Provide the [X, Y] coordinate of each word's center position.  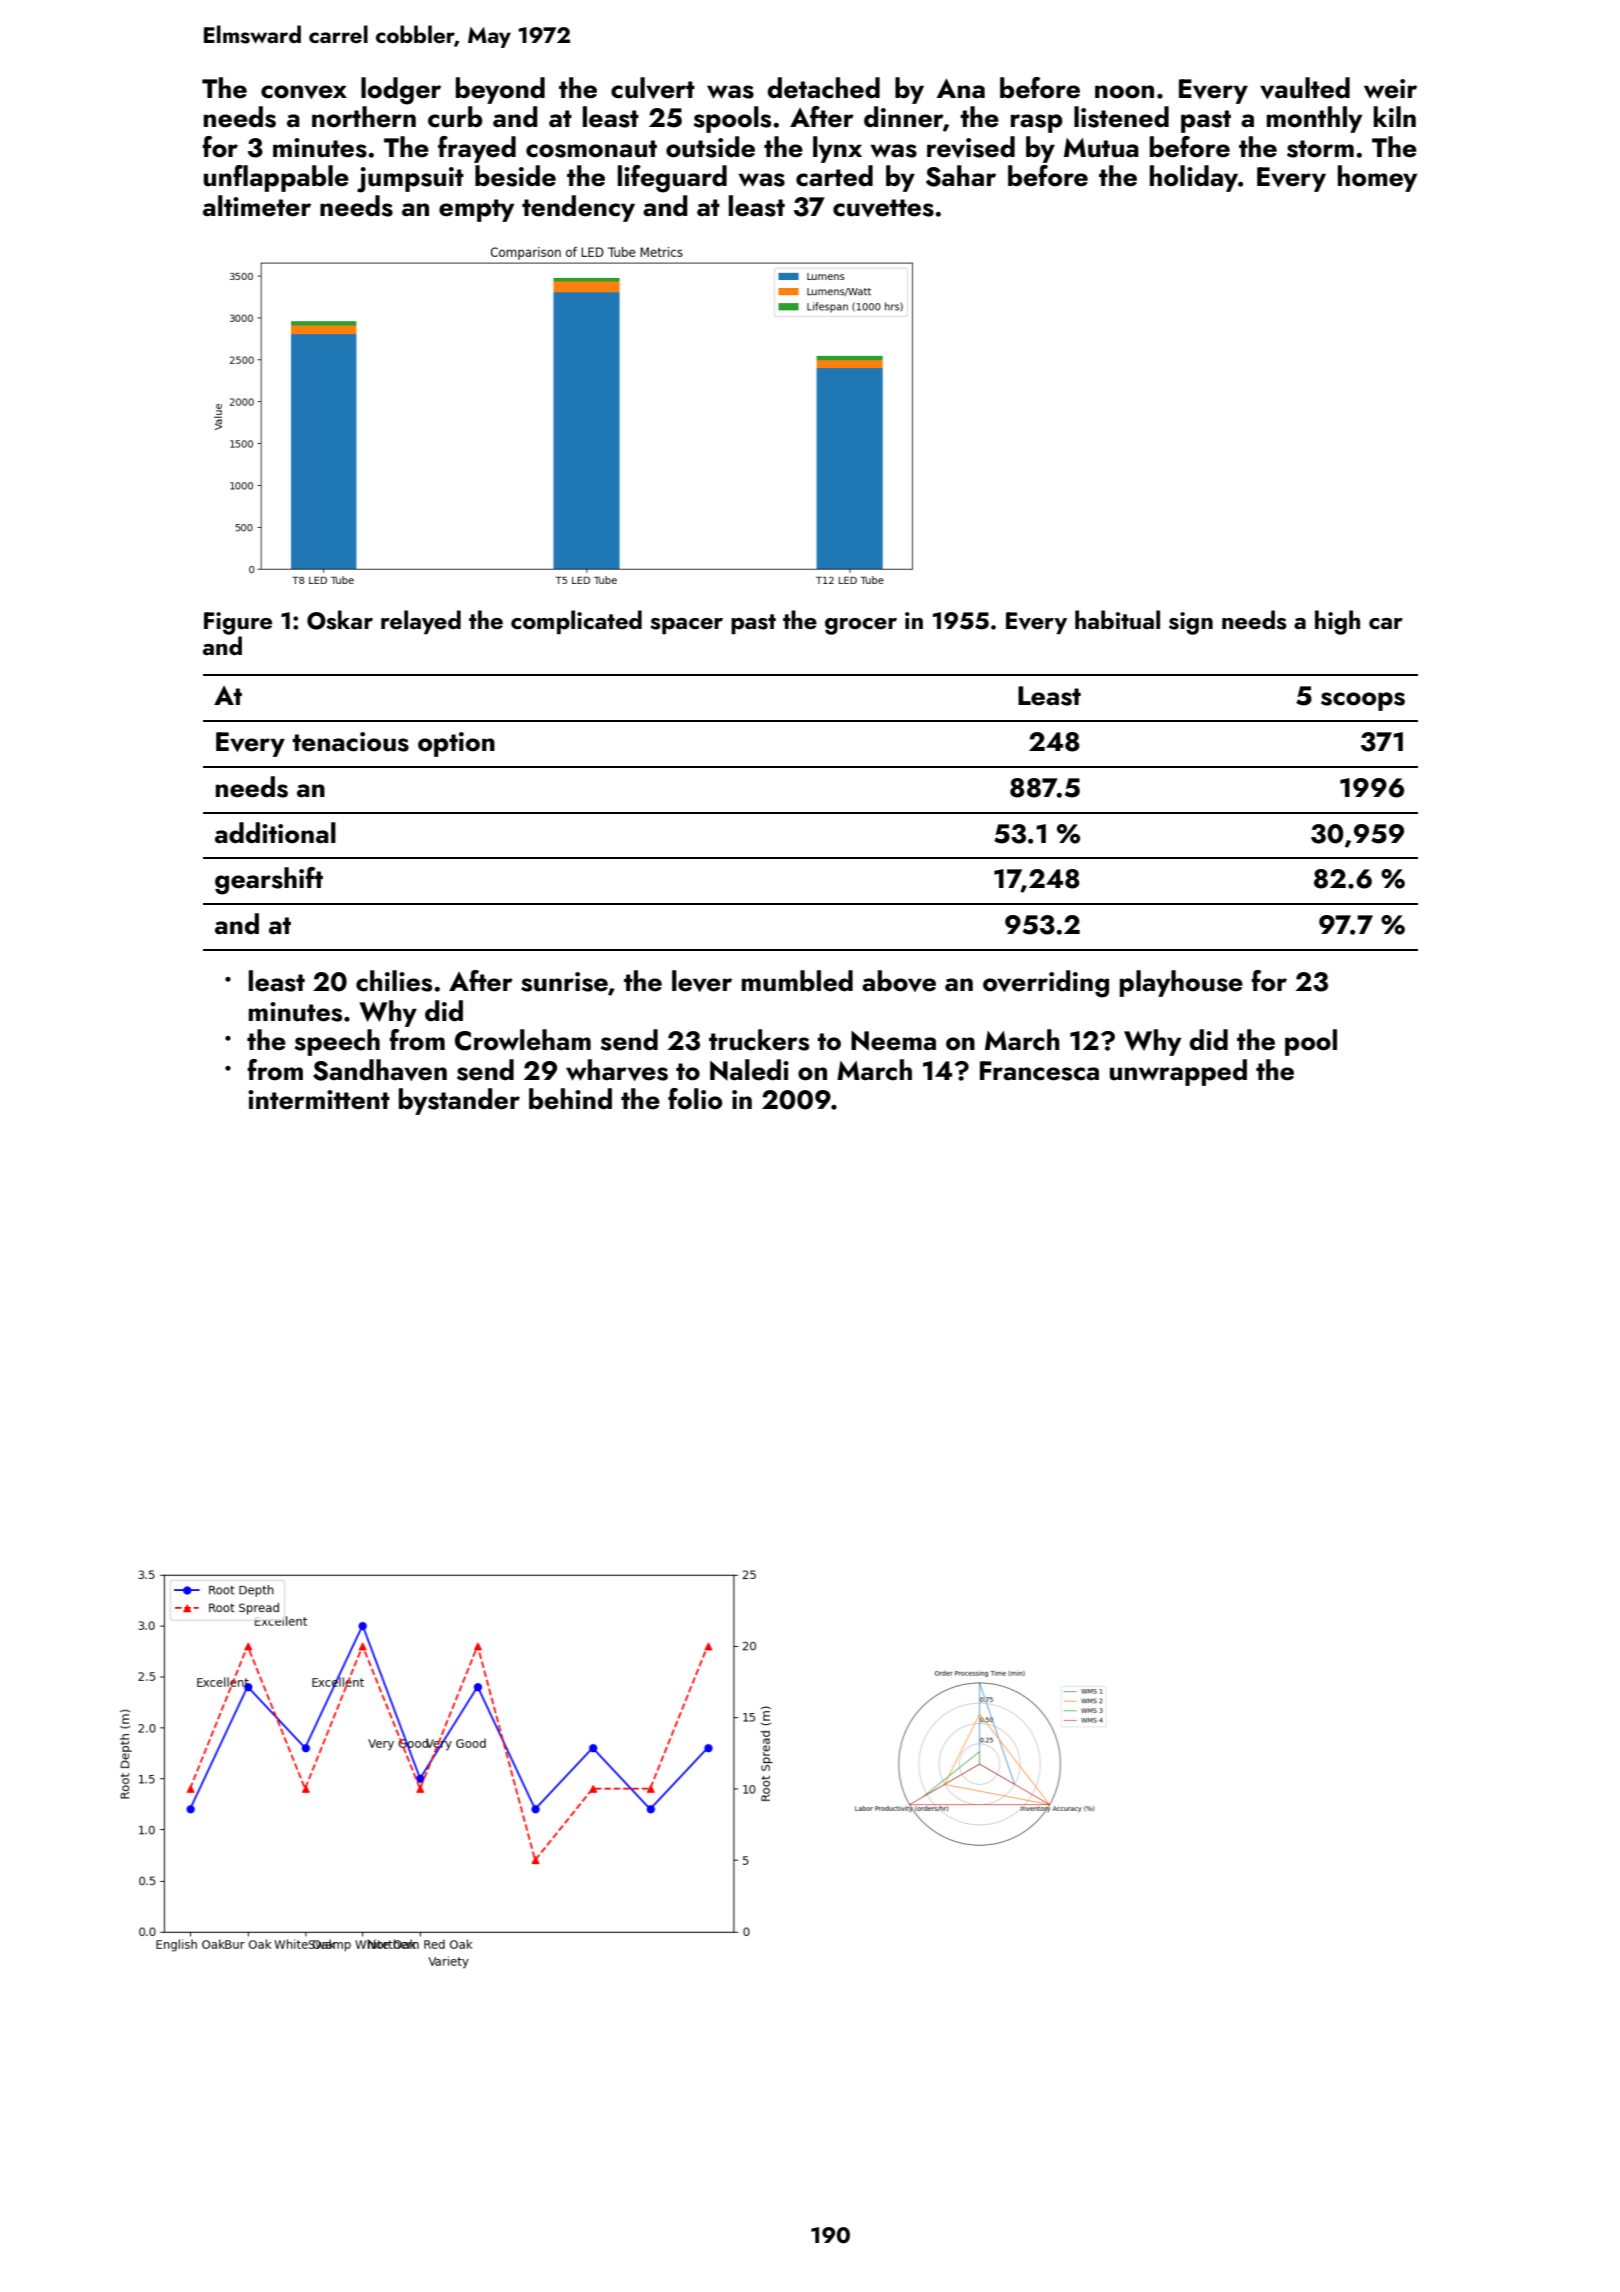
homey [1377, 178]
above [899, 981]
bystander [459, 1101]
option [456, 744]
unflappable [276, 178]
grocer [861, 626]
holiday [1194, 178]
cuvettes [883, 208]
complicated [576, 622]
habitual [1117, 620]
